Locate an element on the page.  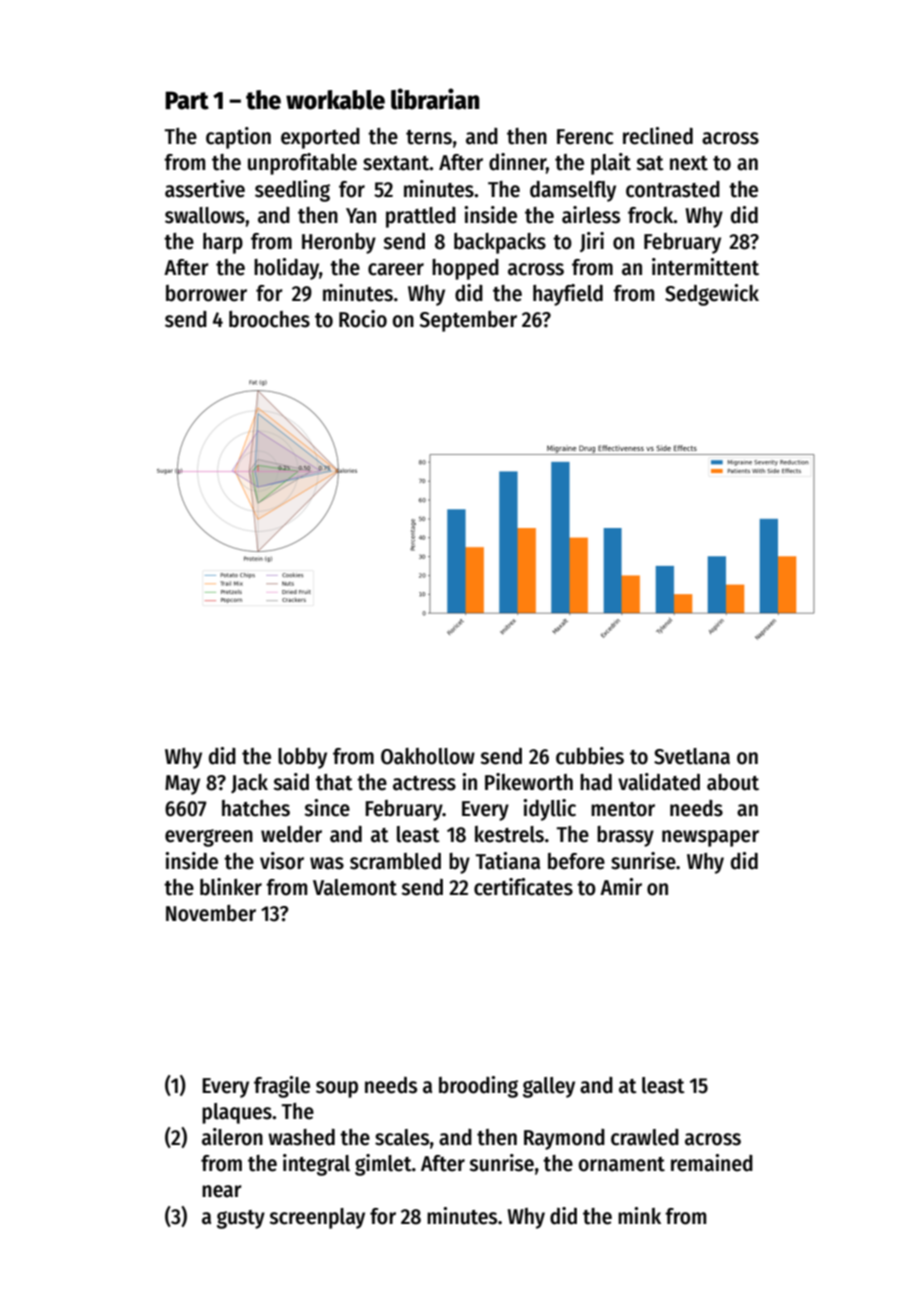
blinker is located at coordinates (231, 887).
